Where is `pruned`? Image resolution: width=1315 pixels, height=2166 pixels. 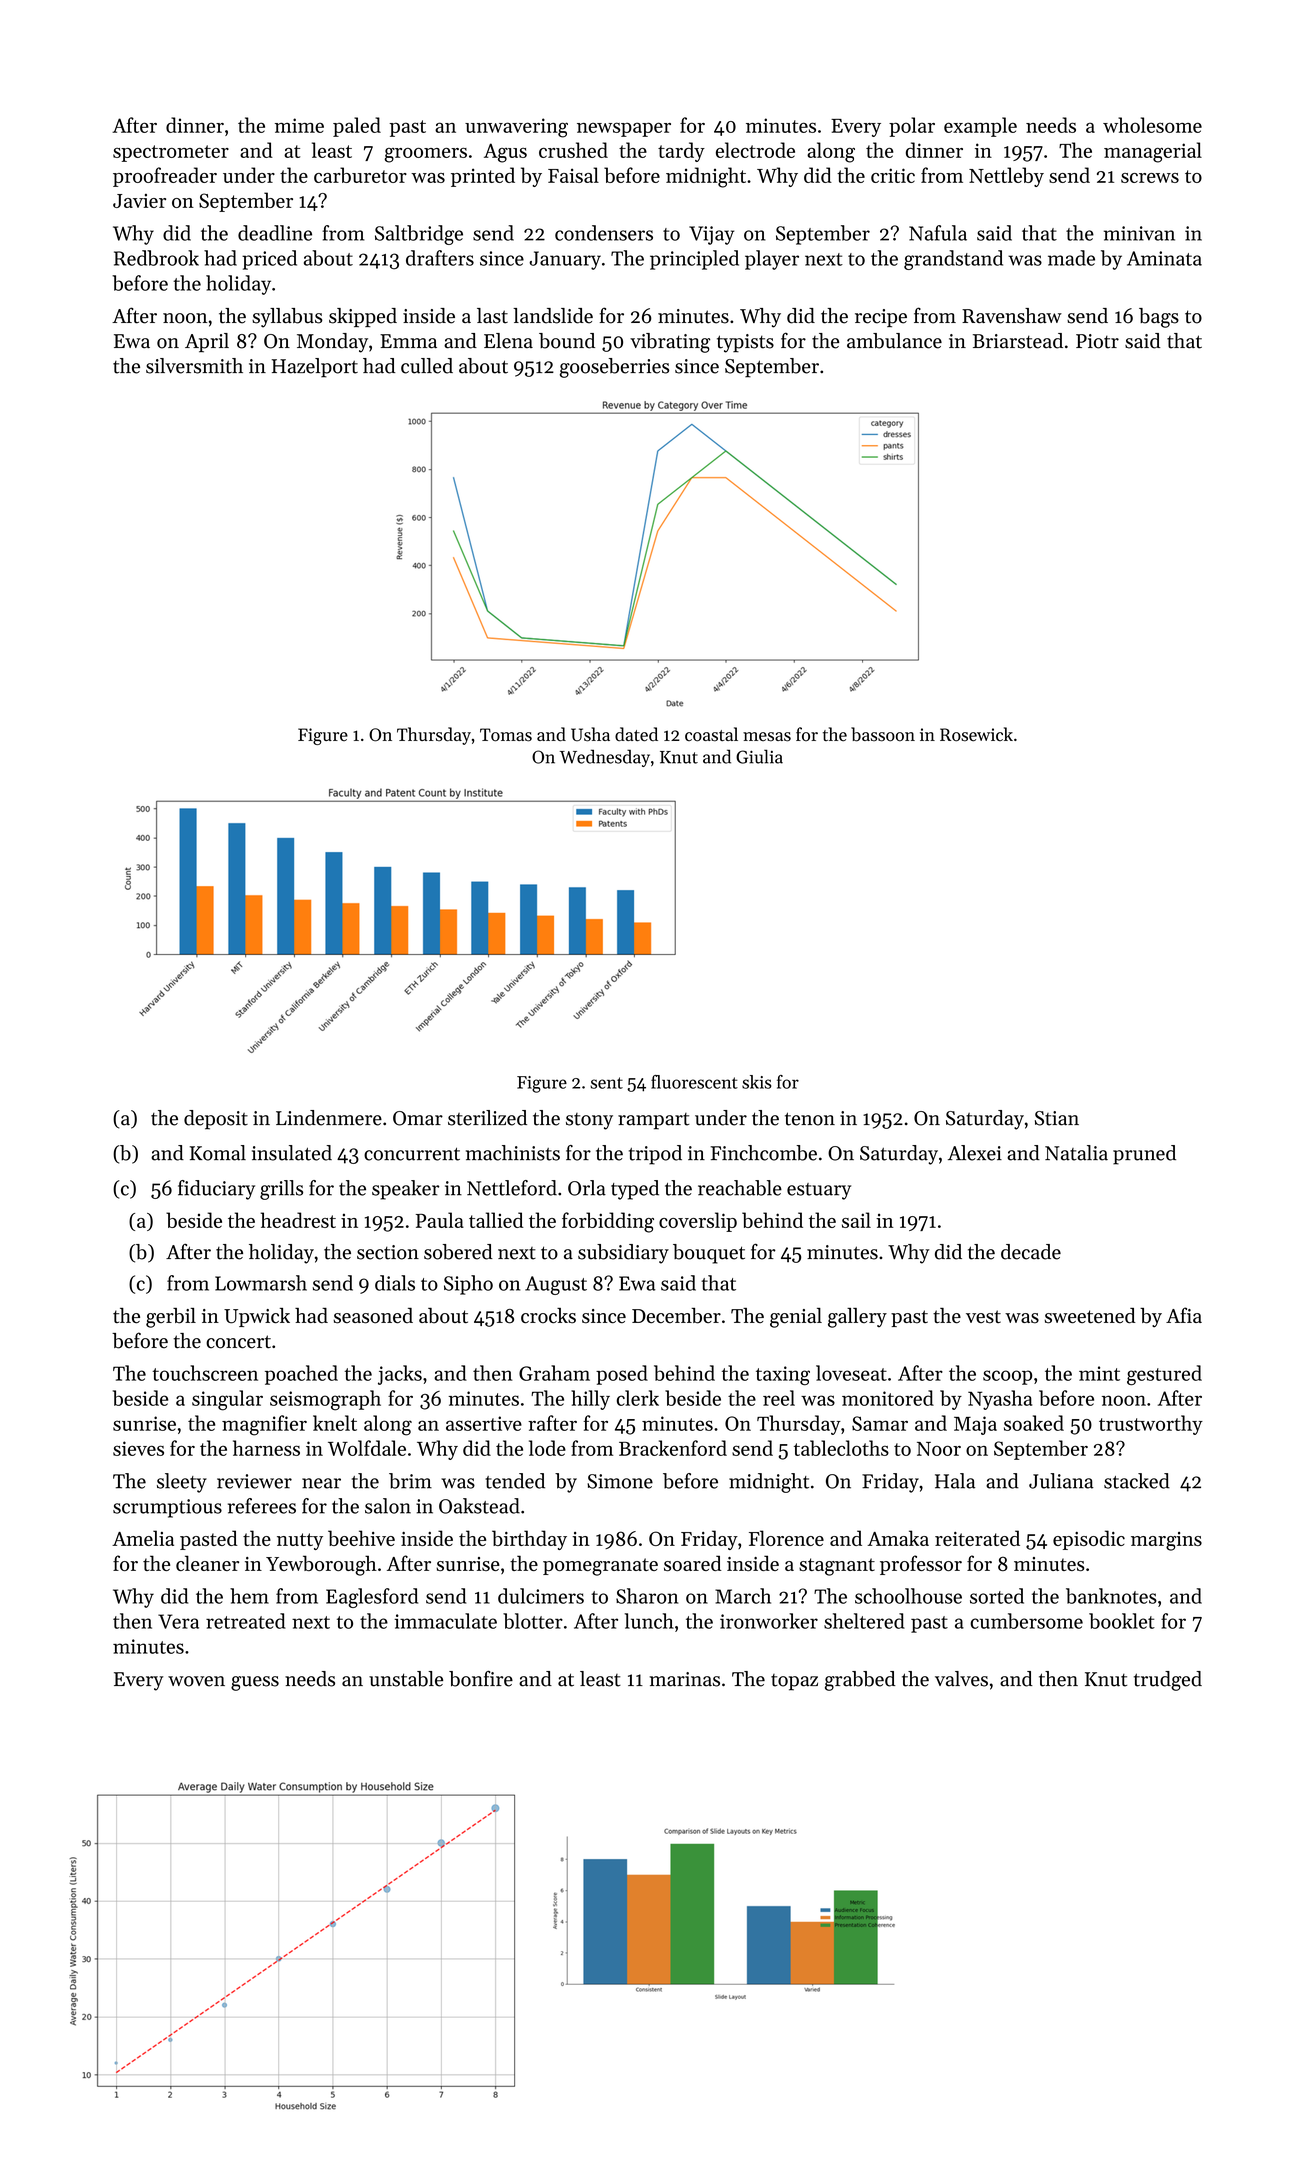
pruned is located at coordinates (1144, 1155).
